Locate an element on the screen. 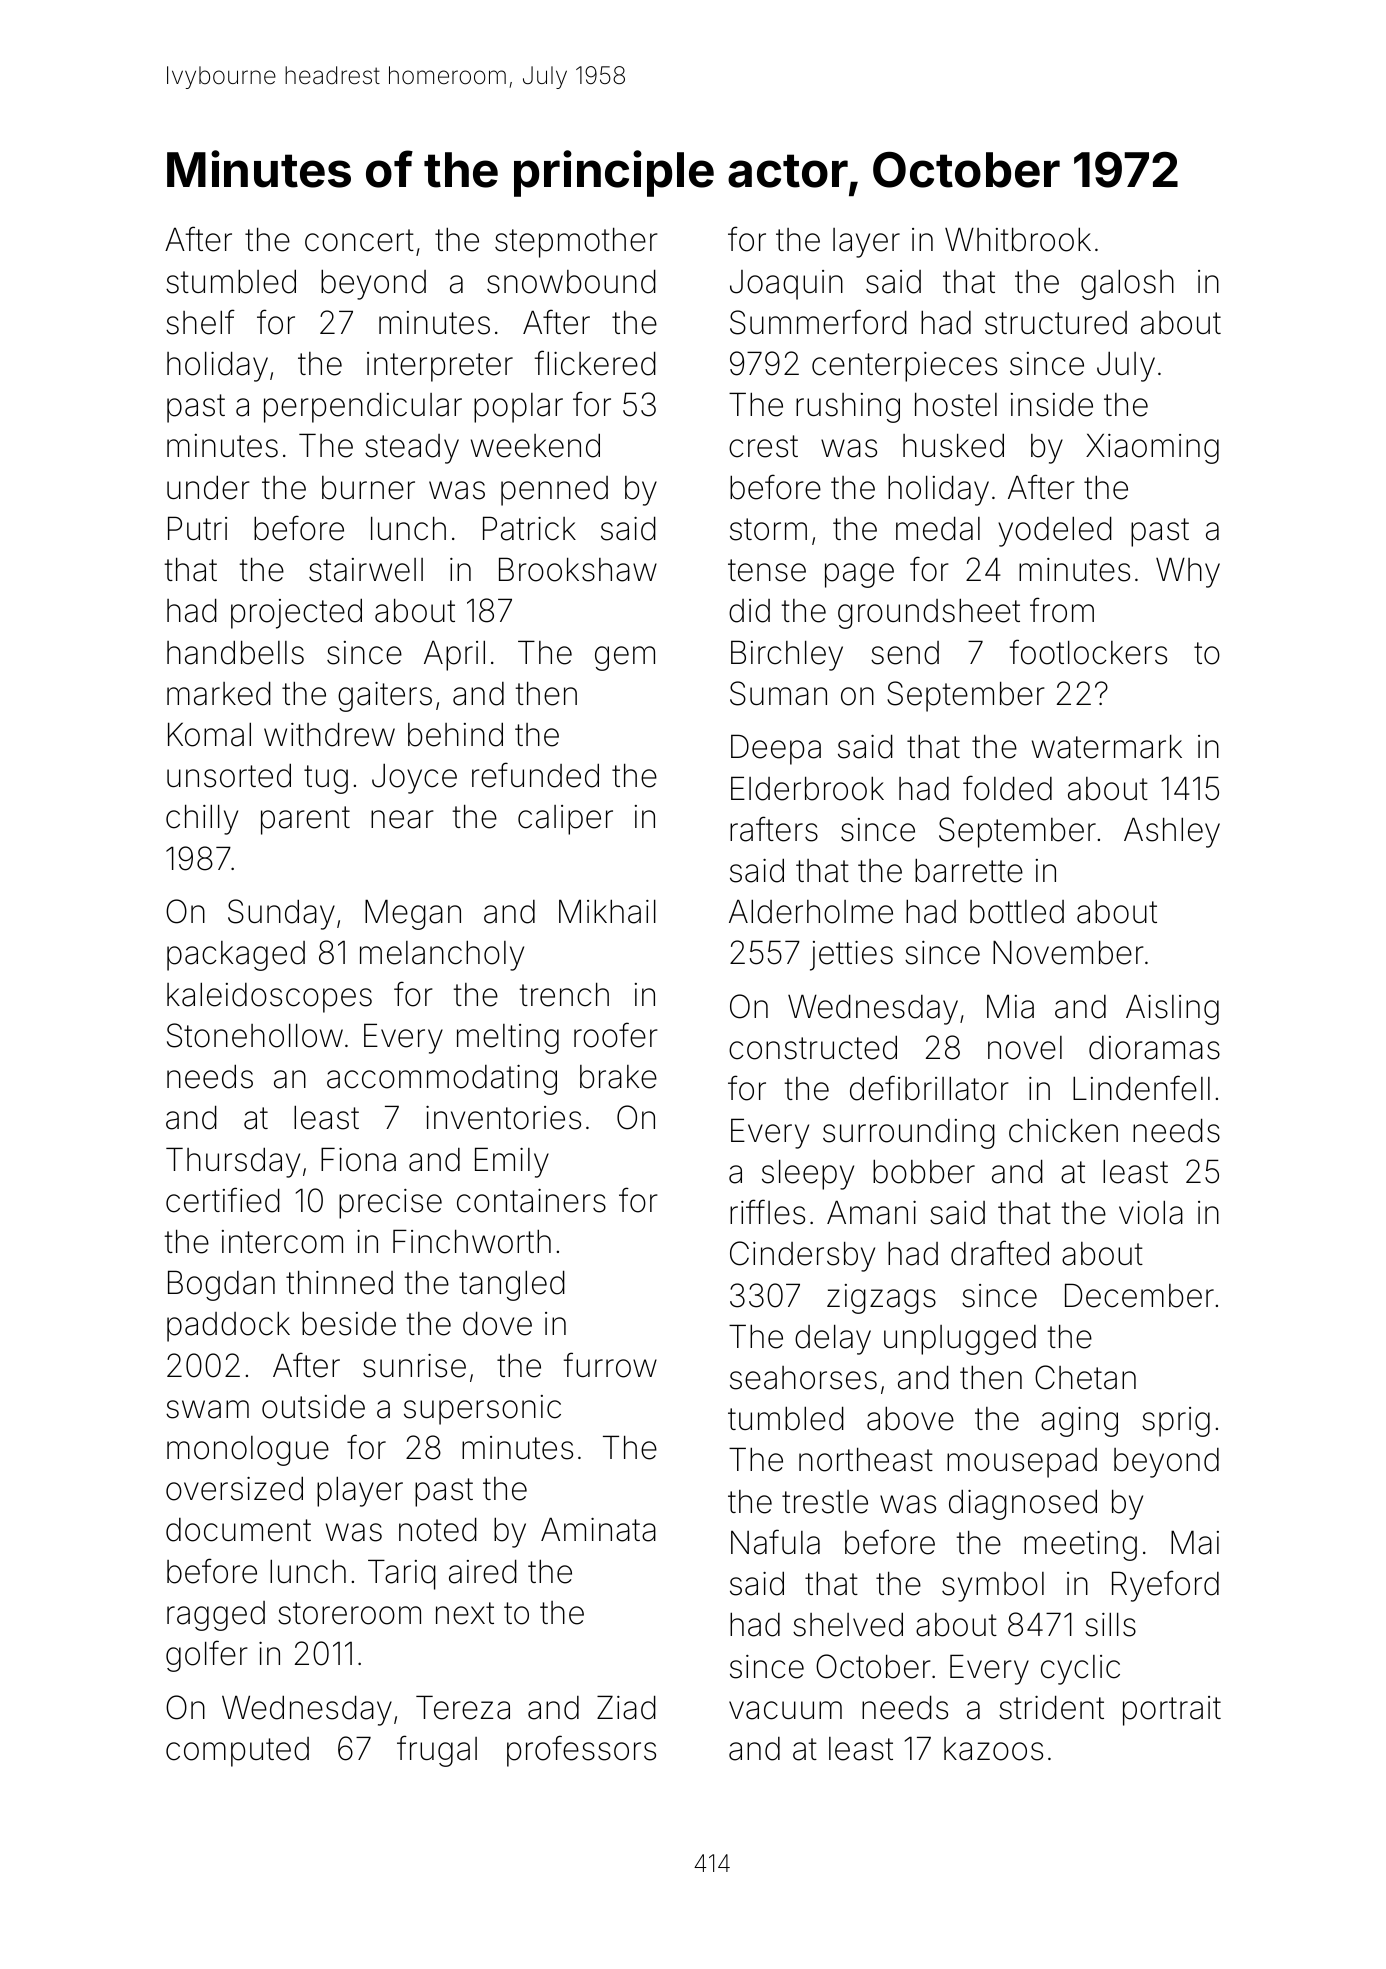 The height and width of the screenshot is (1969, 1386). weekend is located at coordinates (535, 445).
